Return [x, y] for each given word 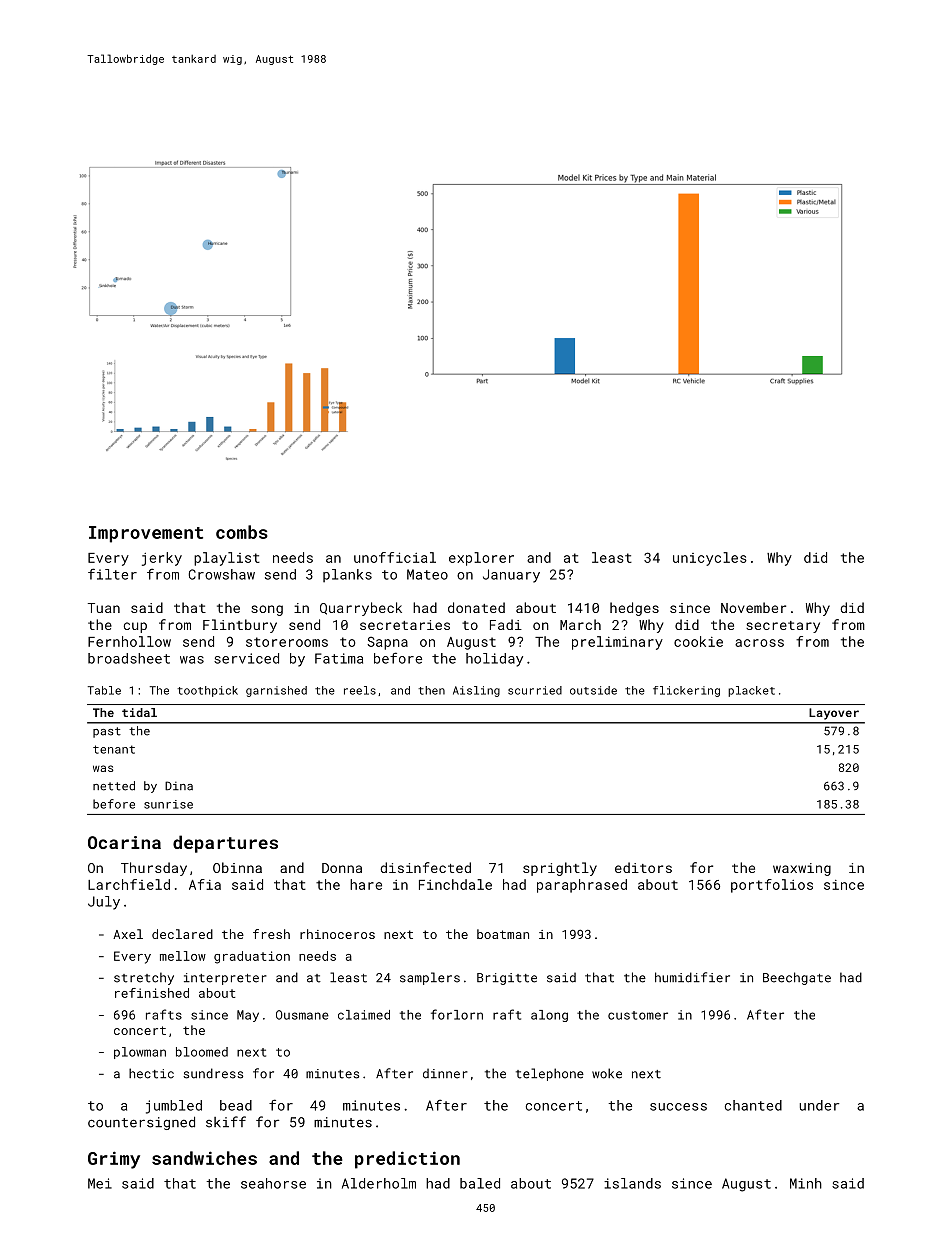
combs [242, 532]
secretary [783, 627]
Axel [128, 934]
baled [480, 1183]
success [678, 1107]
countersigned [141, 1123]
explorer [481, 559]
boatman [503, 934]
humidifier [692, 977]
